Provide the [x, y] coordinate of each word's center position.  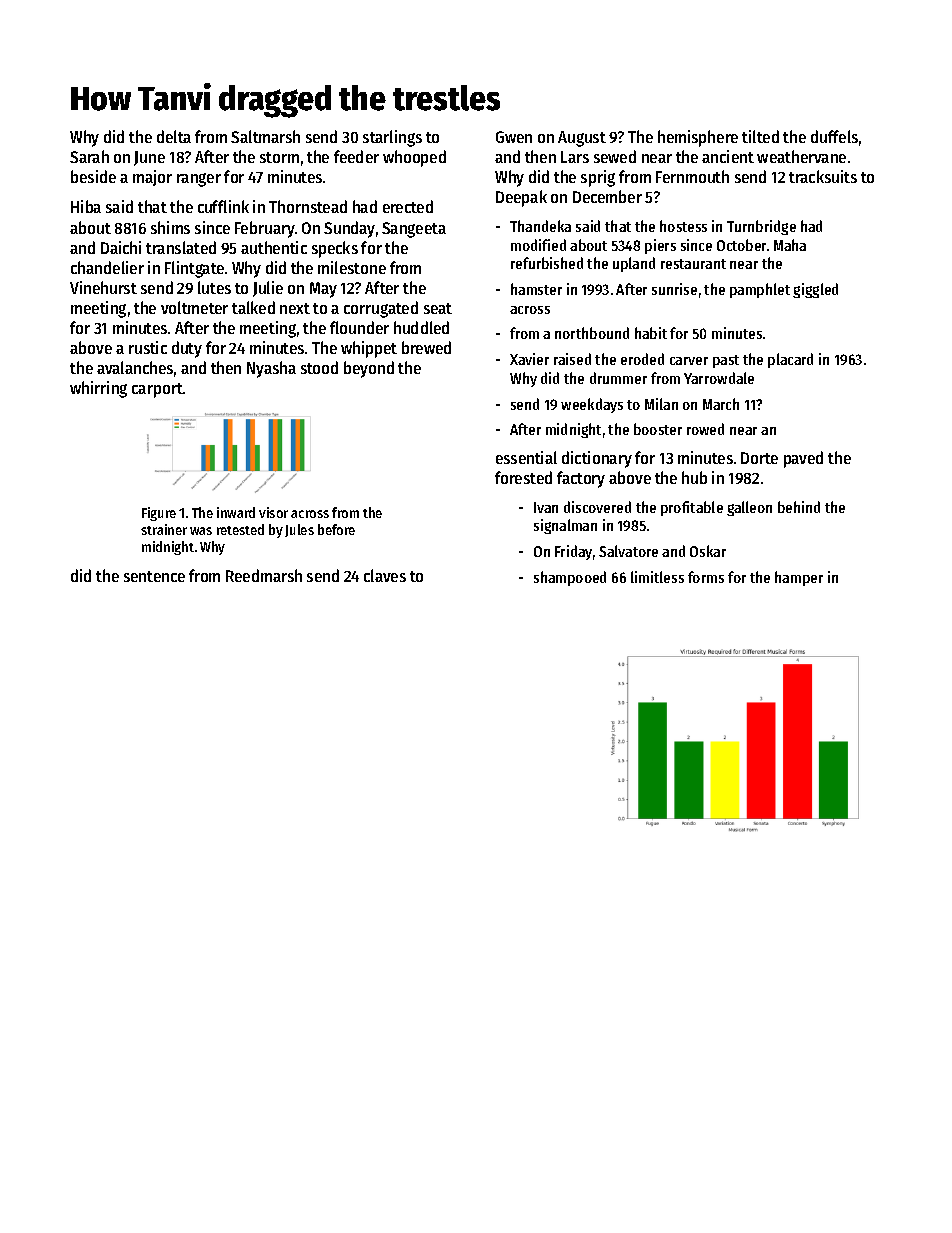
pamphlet [760, 290]
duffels [834, 136]
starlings [392, 138]
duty [187, 349]
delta [174, 136]
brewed [426, 347]
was [201, 531]
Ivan [546, 507]
